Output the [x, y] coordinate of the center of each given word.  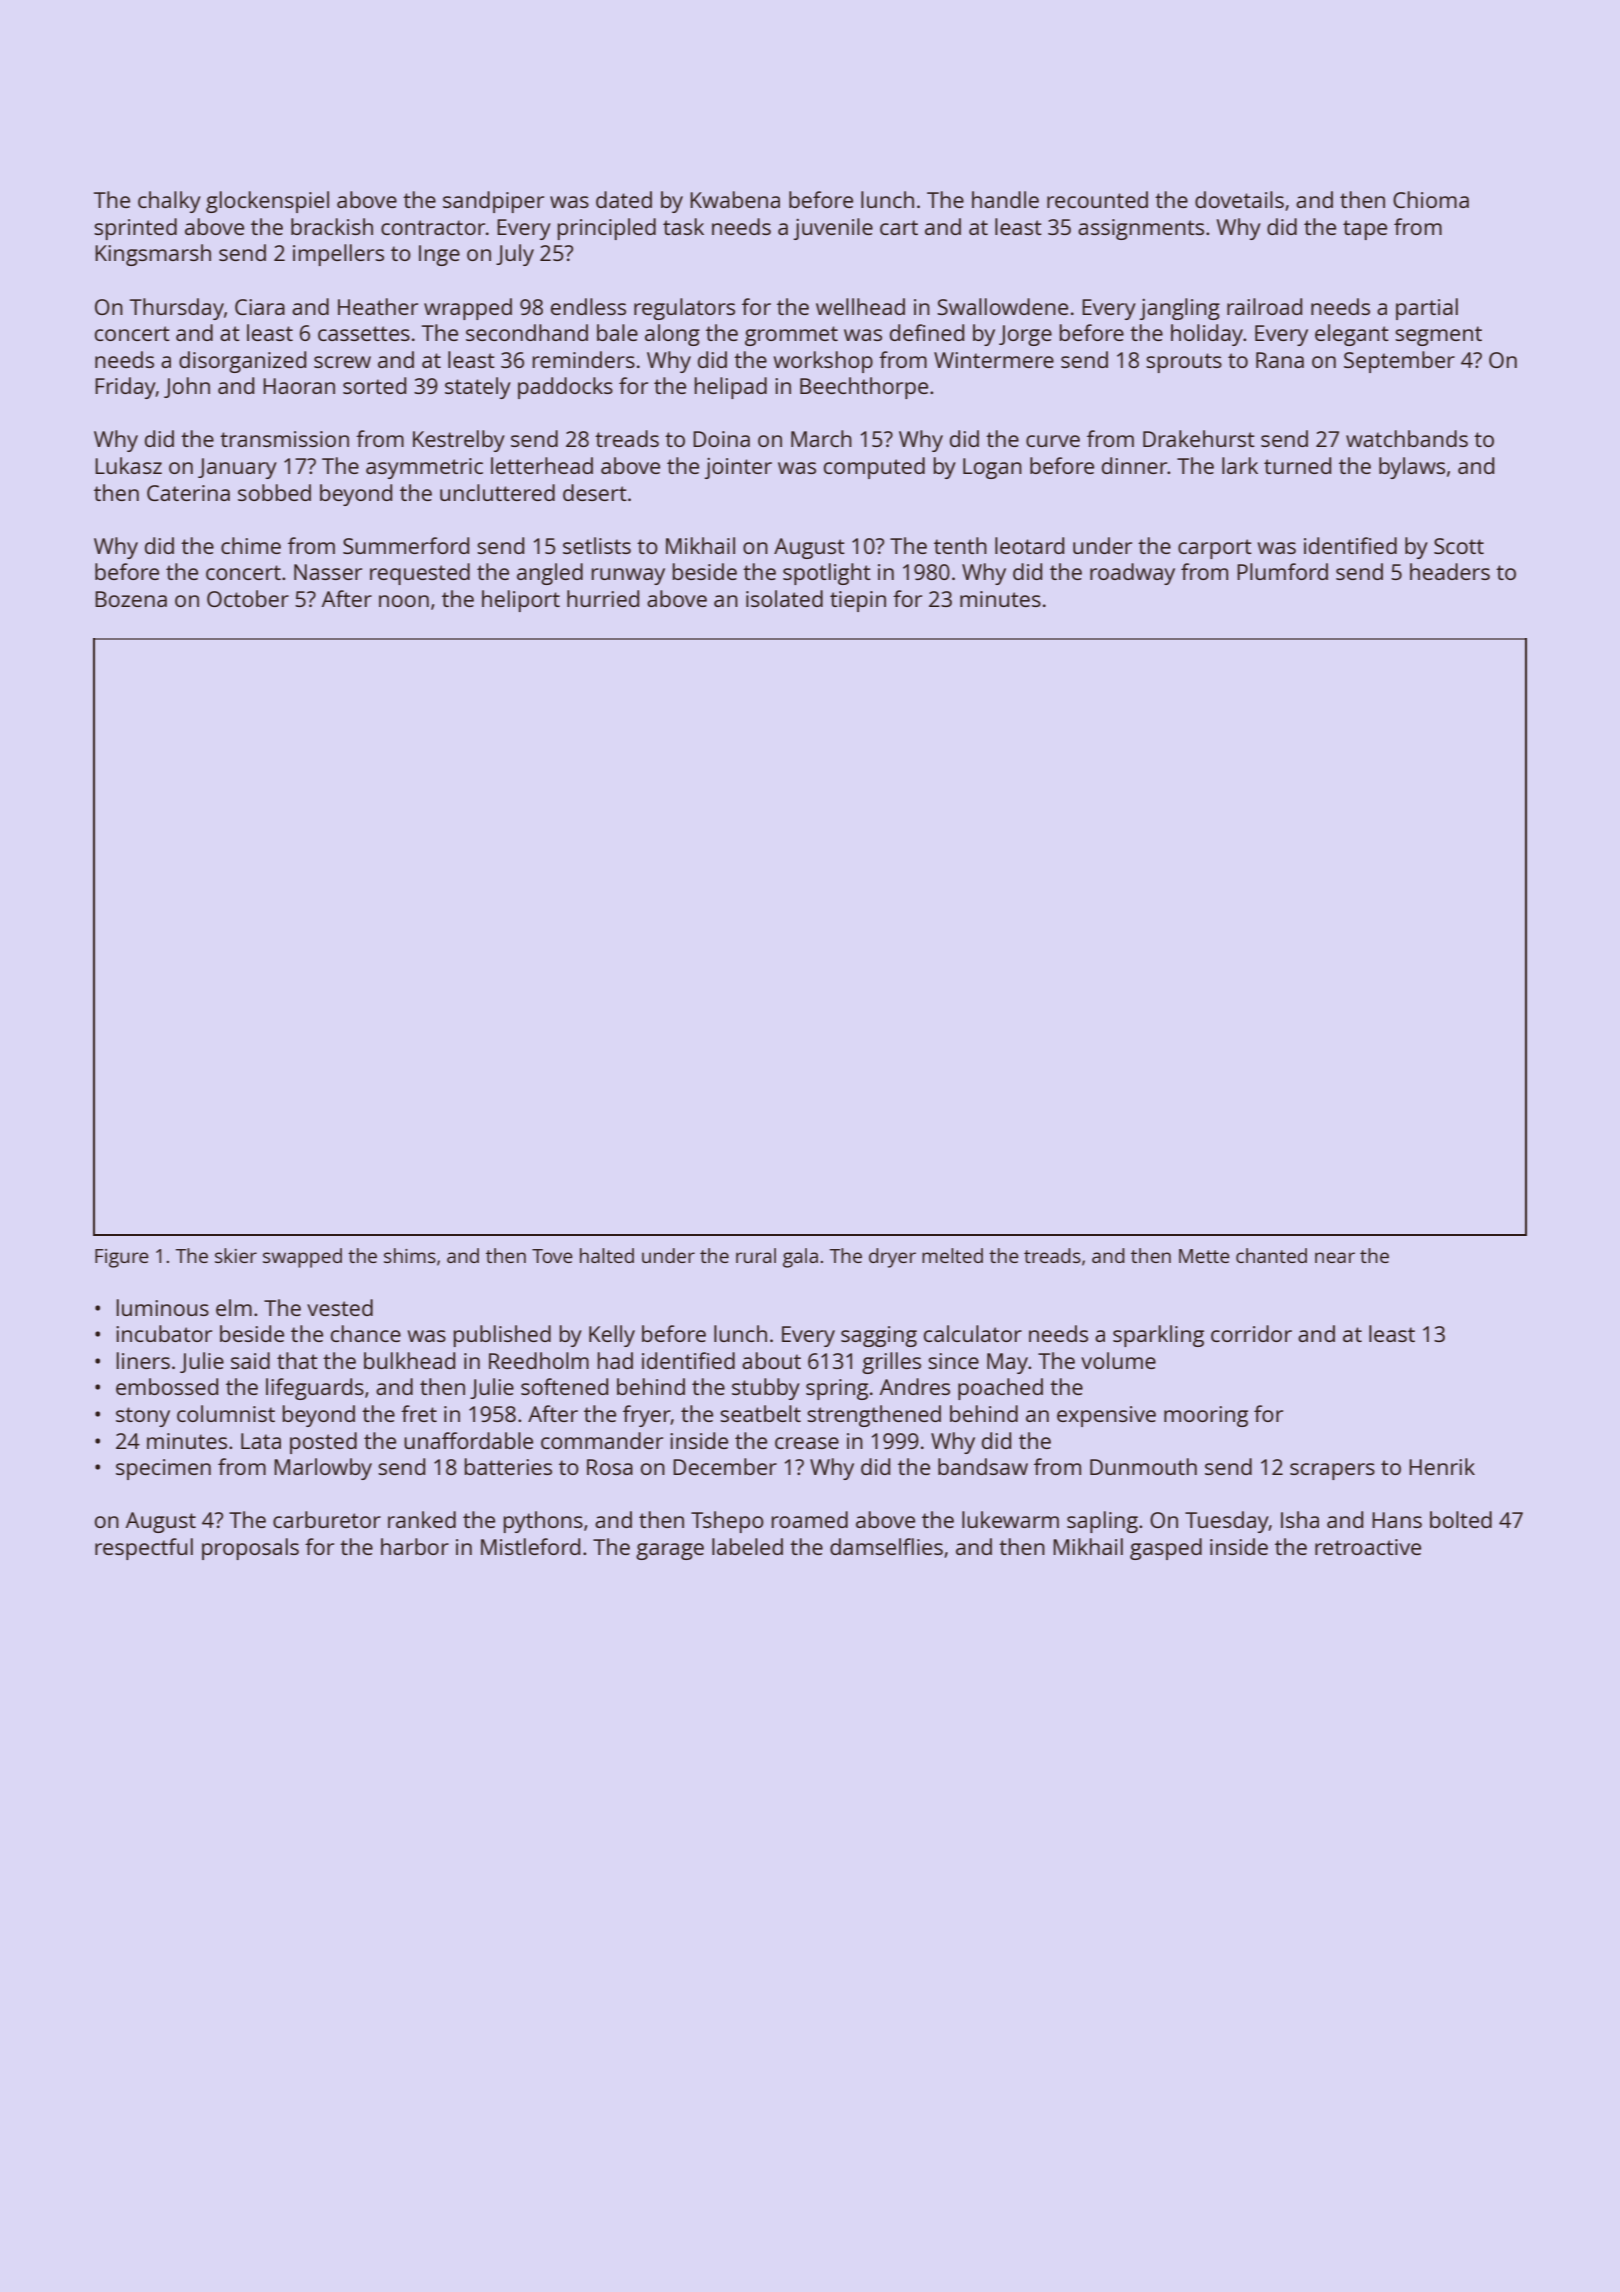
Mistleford [530, 1546]
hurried [603, 598]
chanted [1271, 1255]
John [187, 387]
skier [236, 1255]
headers [1450, 571]
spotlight [827, 574]
